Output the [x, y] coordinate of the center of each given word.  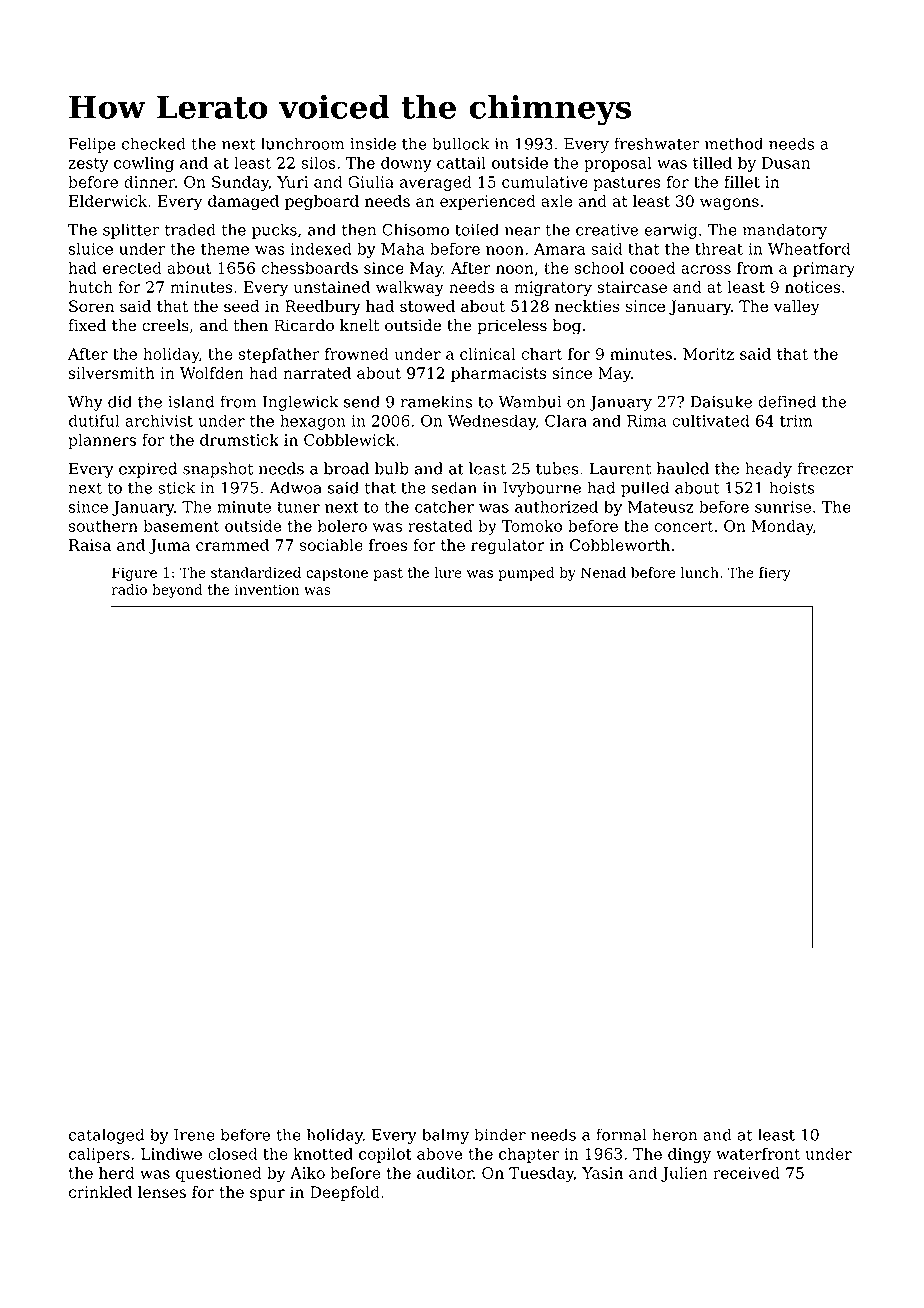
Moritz [708, 354]
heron [675, 1134]
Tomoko [531, 525]
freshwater [657, 143]
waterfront [758, 1153]
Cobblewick [349, 439]
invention [267, 589]
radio [129, 589]
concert [683, 526]
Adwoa [295, 487]
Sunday [240, 183]
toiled [477, 229]
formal [621, 1134]
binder [500, 1134]
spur [267, 1195]
